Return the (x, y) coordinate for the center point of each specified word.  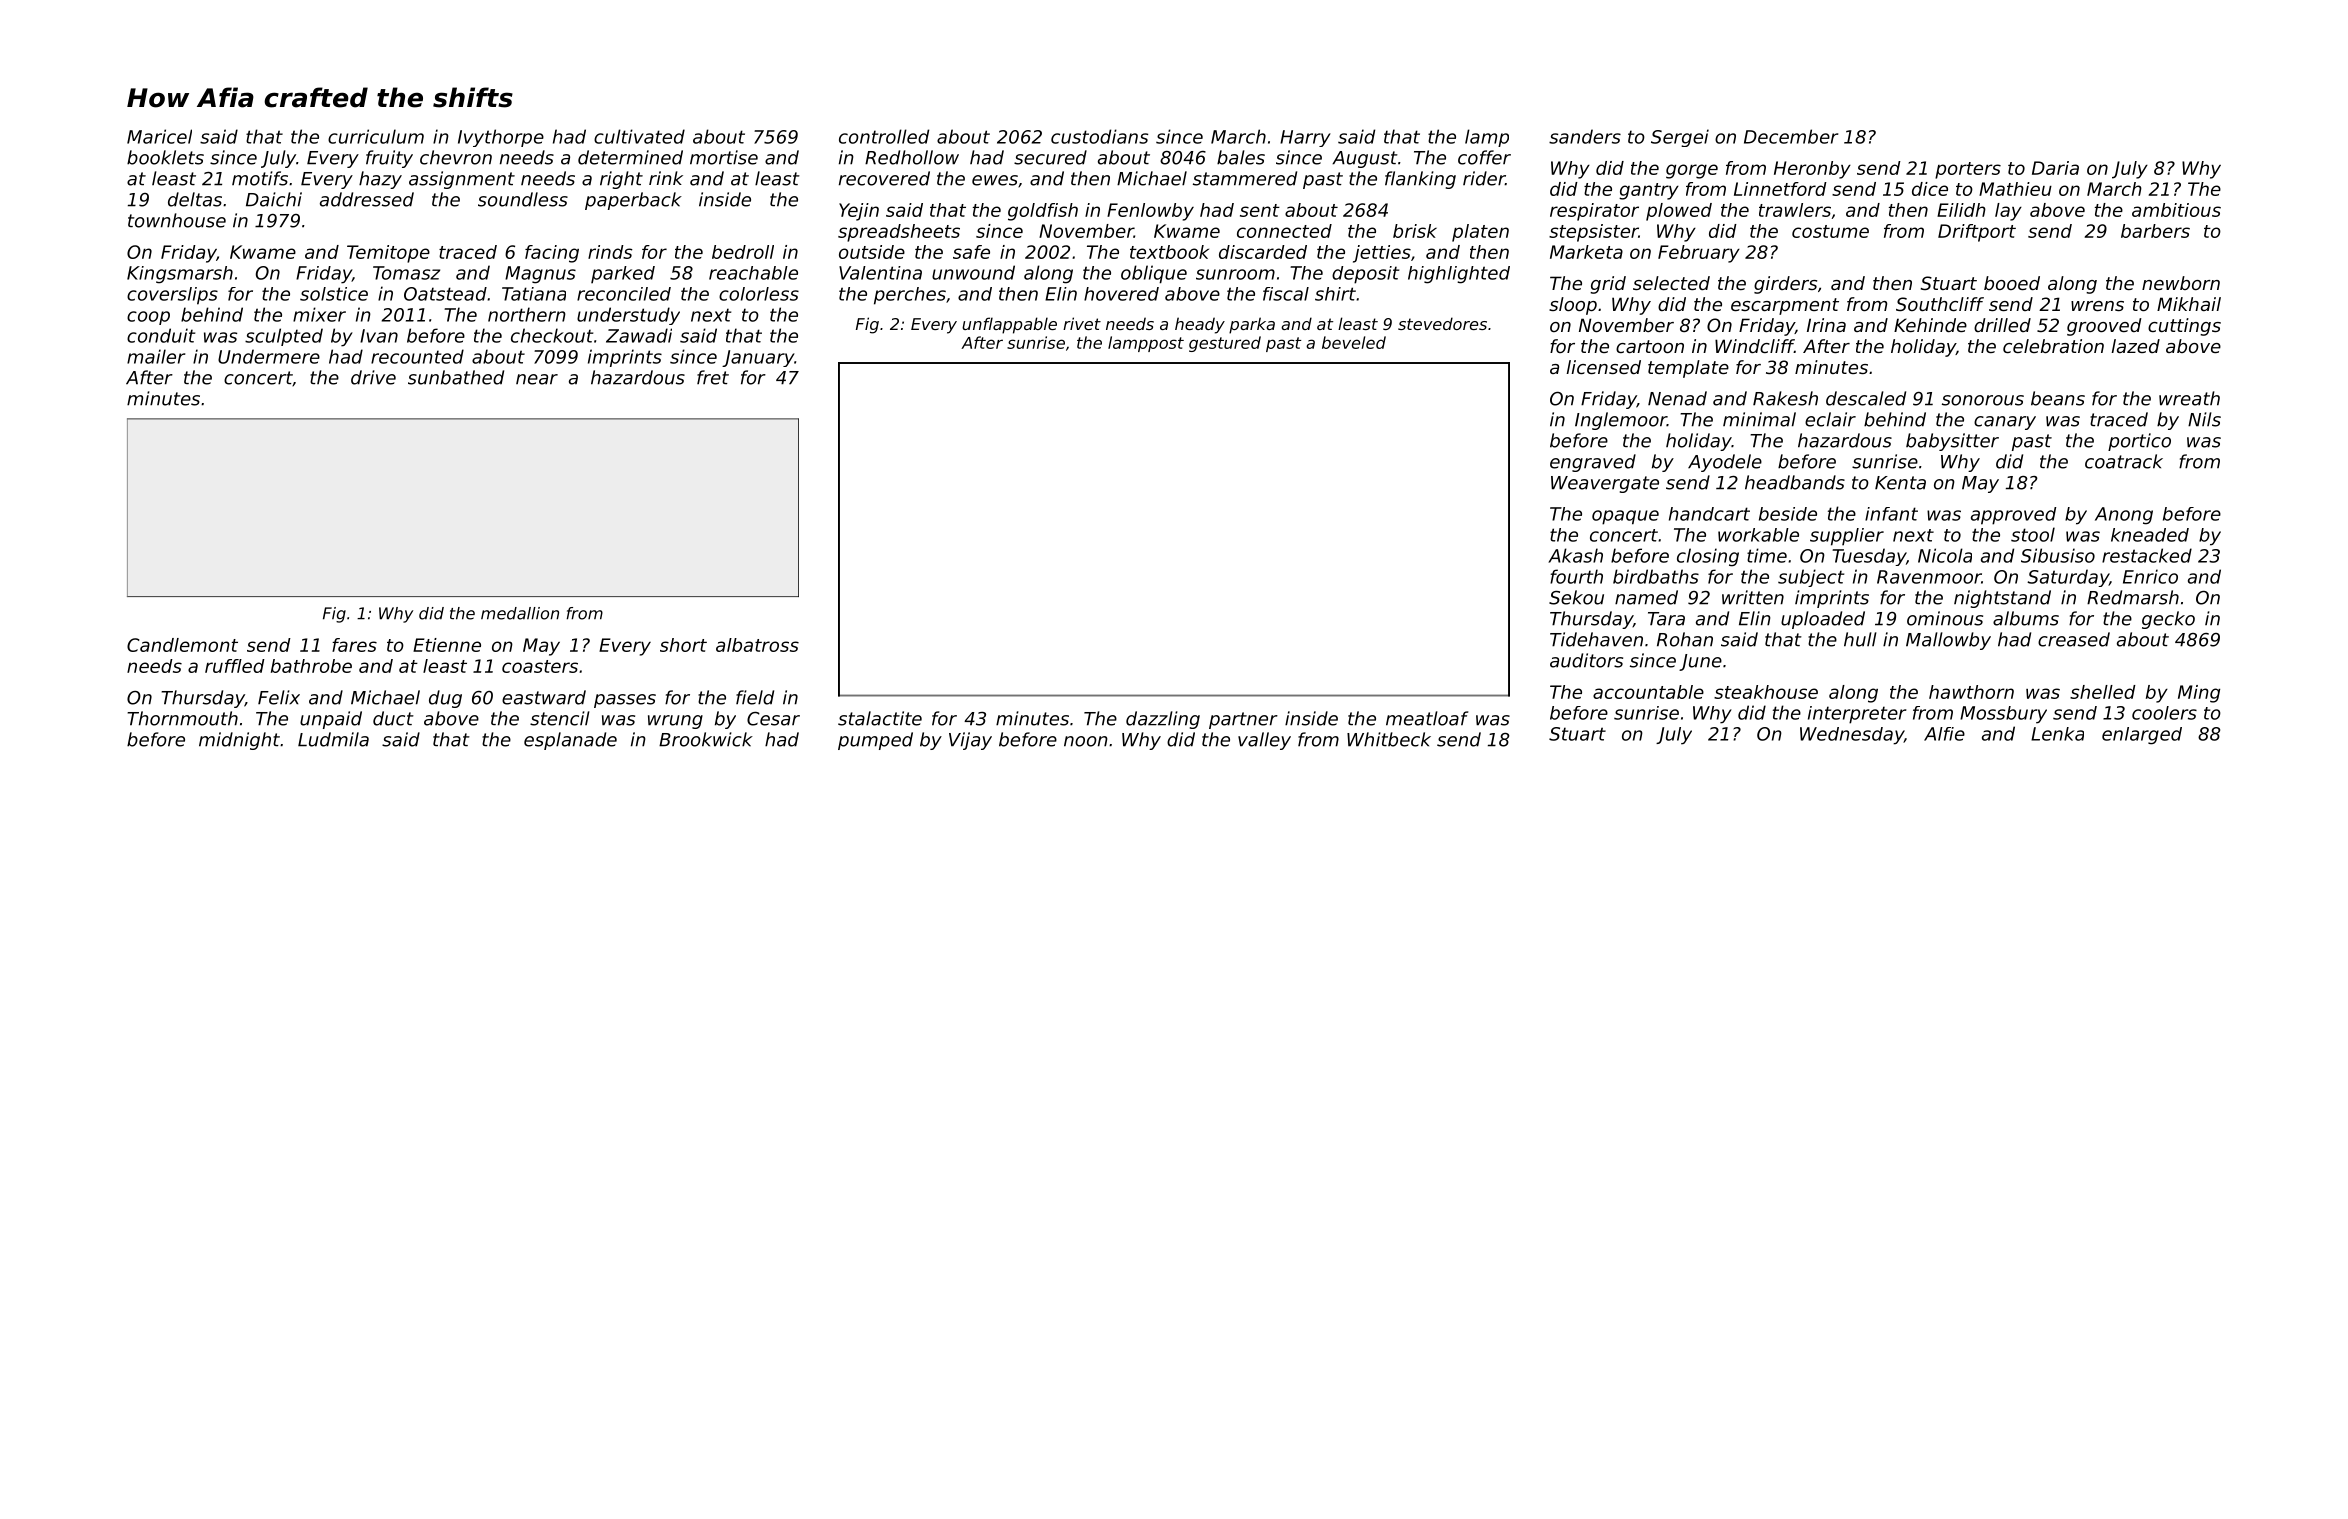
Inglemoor (1621, 421)
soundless (523, 199)
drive (373, 377)
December (1791, 136)
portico (2139, 442)
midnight (239, 741)
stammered (1245, 178)
